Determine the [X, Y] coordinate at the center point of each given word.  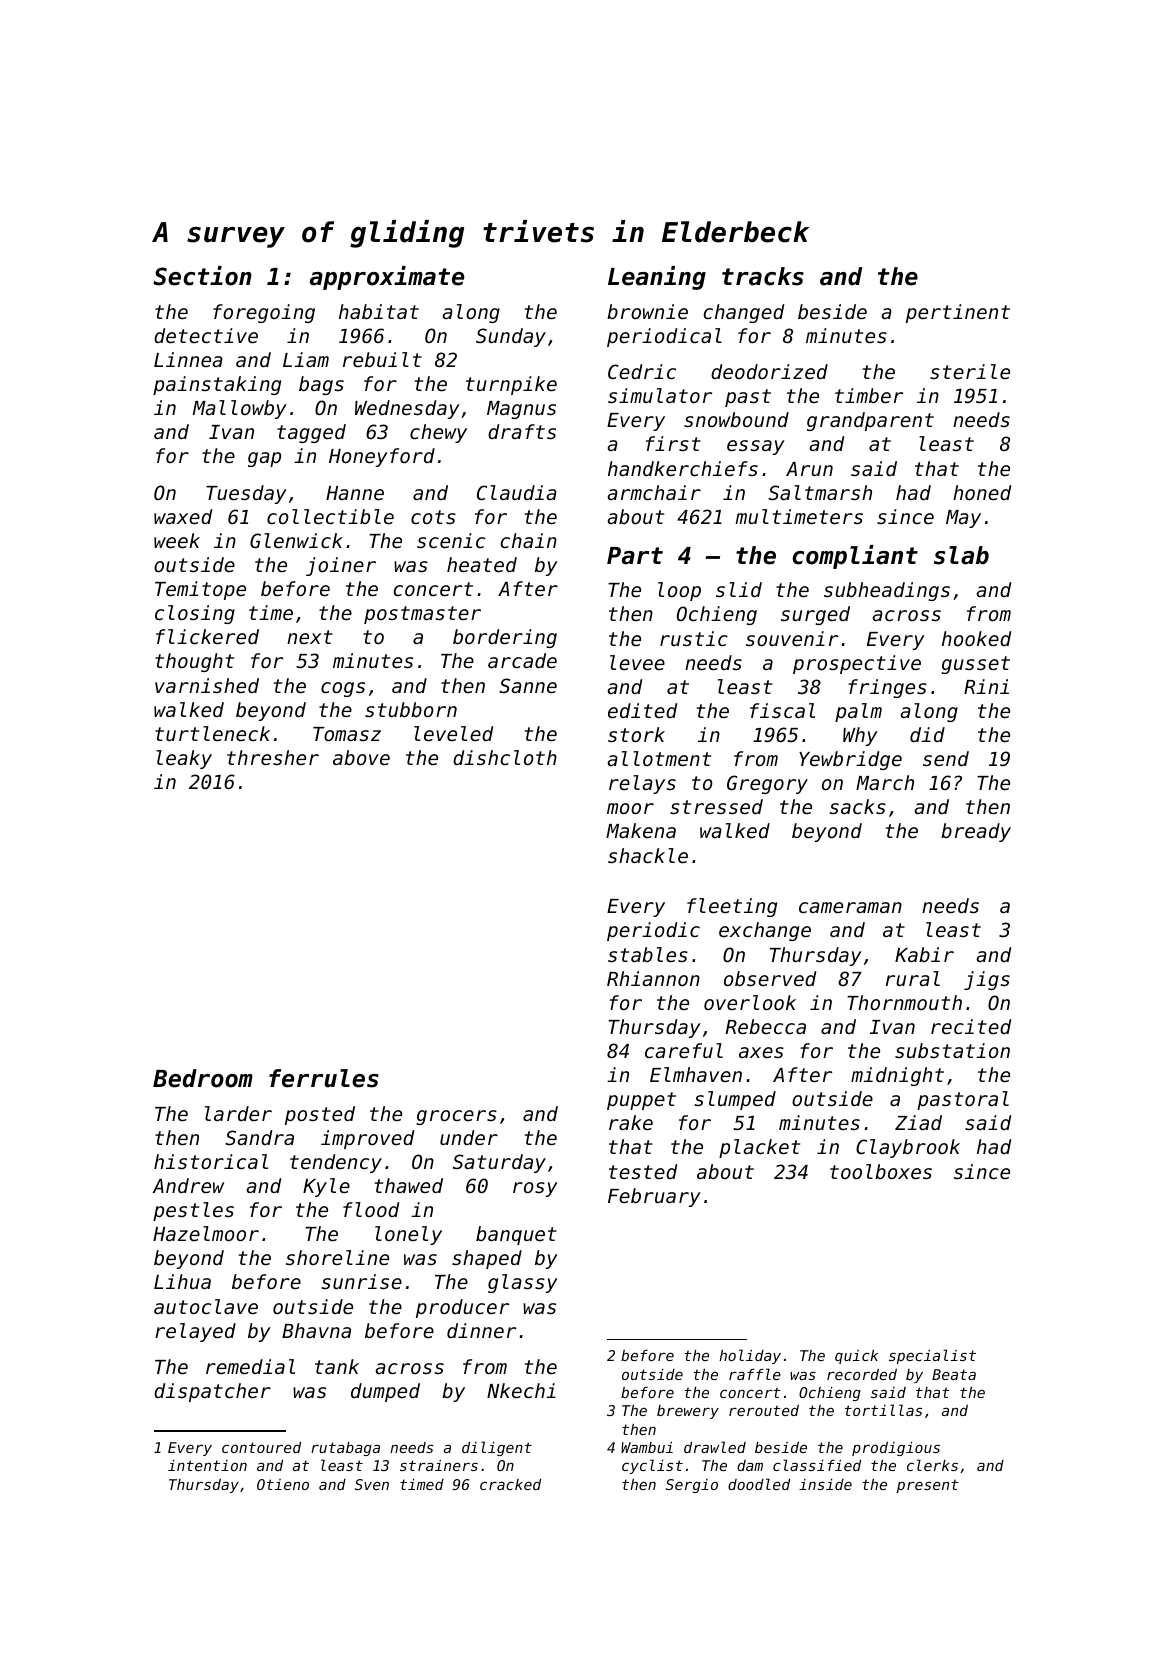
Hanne [355, 493]
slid [739, 589]
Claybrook [908, 1148]
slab [961, 555]
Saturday [499, 1163]
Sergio [692, 1486]
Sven [372, 1484]
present [927, 1486]
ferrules [324, 1078]
